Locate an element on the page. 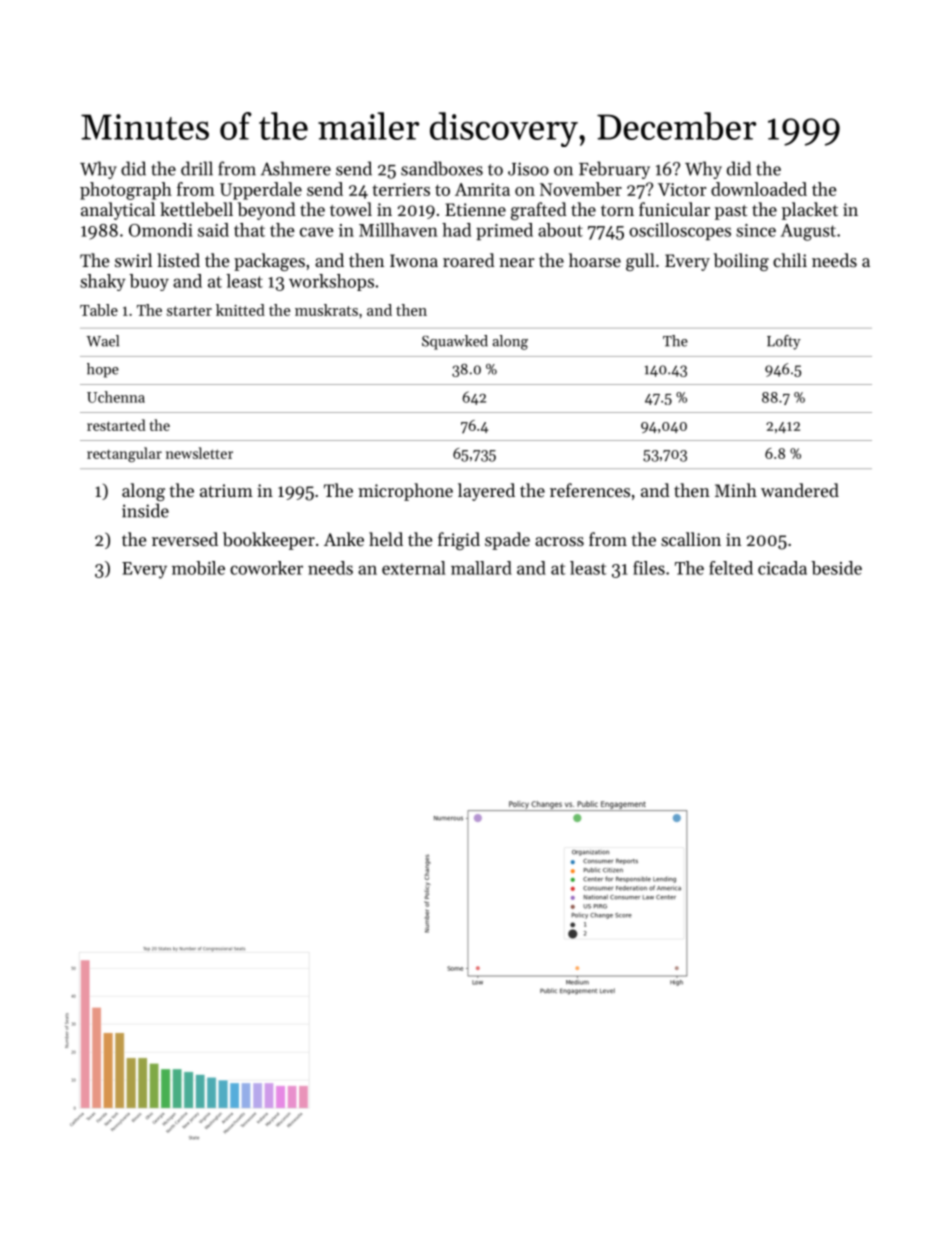 The image size is (952, 1233). buoy is located at coordinates (149, 282).
